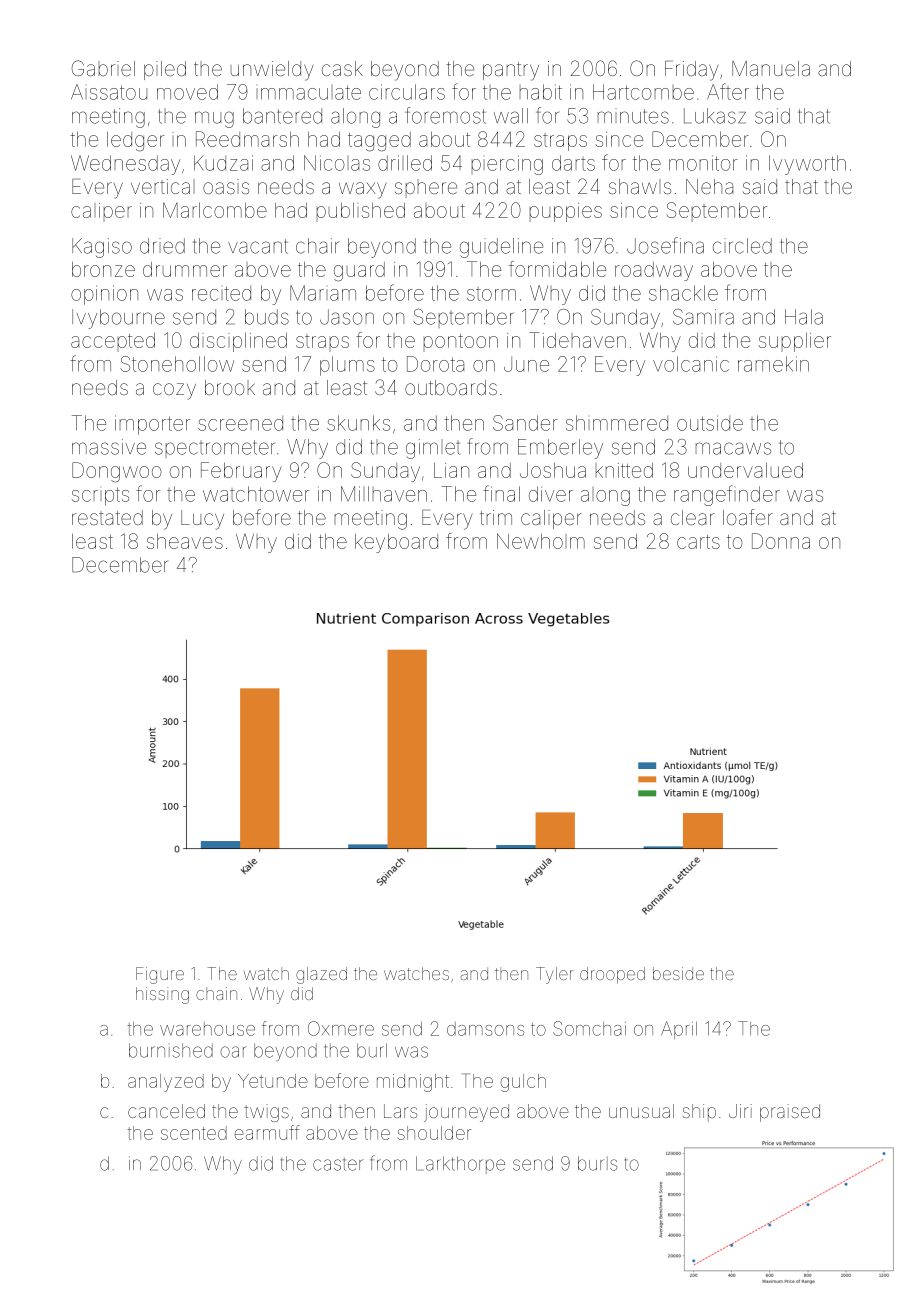 This page has height=1311, width=924. What do you see at coordinates (109, 447) in the page?
I see `massive` at bounding box center [109, 447].
